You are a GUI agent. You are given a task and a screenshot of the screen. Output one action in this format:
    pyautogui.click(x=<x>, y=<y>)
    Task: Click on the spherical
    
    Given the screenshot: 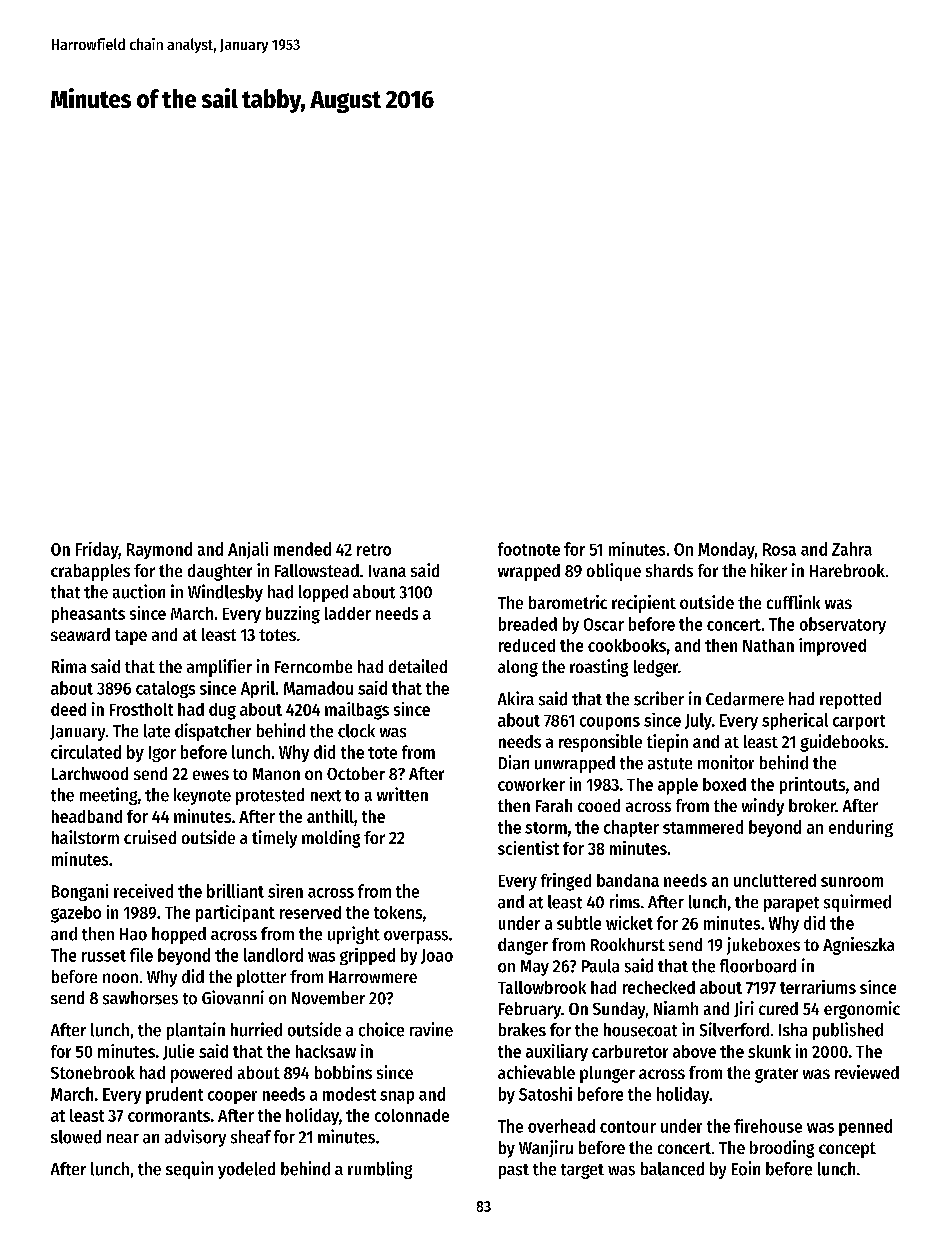 What is the action you would take?
    pyautogui.click(x=795, y=721)
